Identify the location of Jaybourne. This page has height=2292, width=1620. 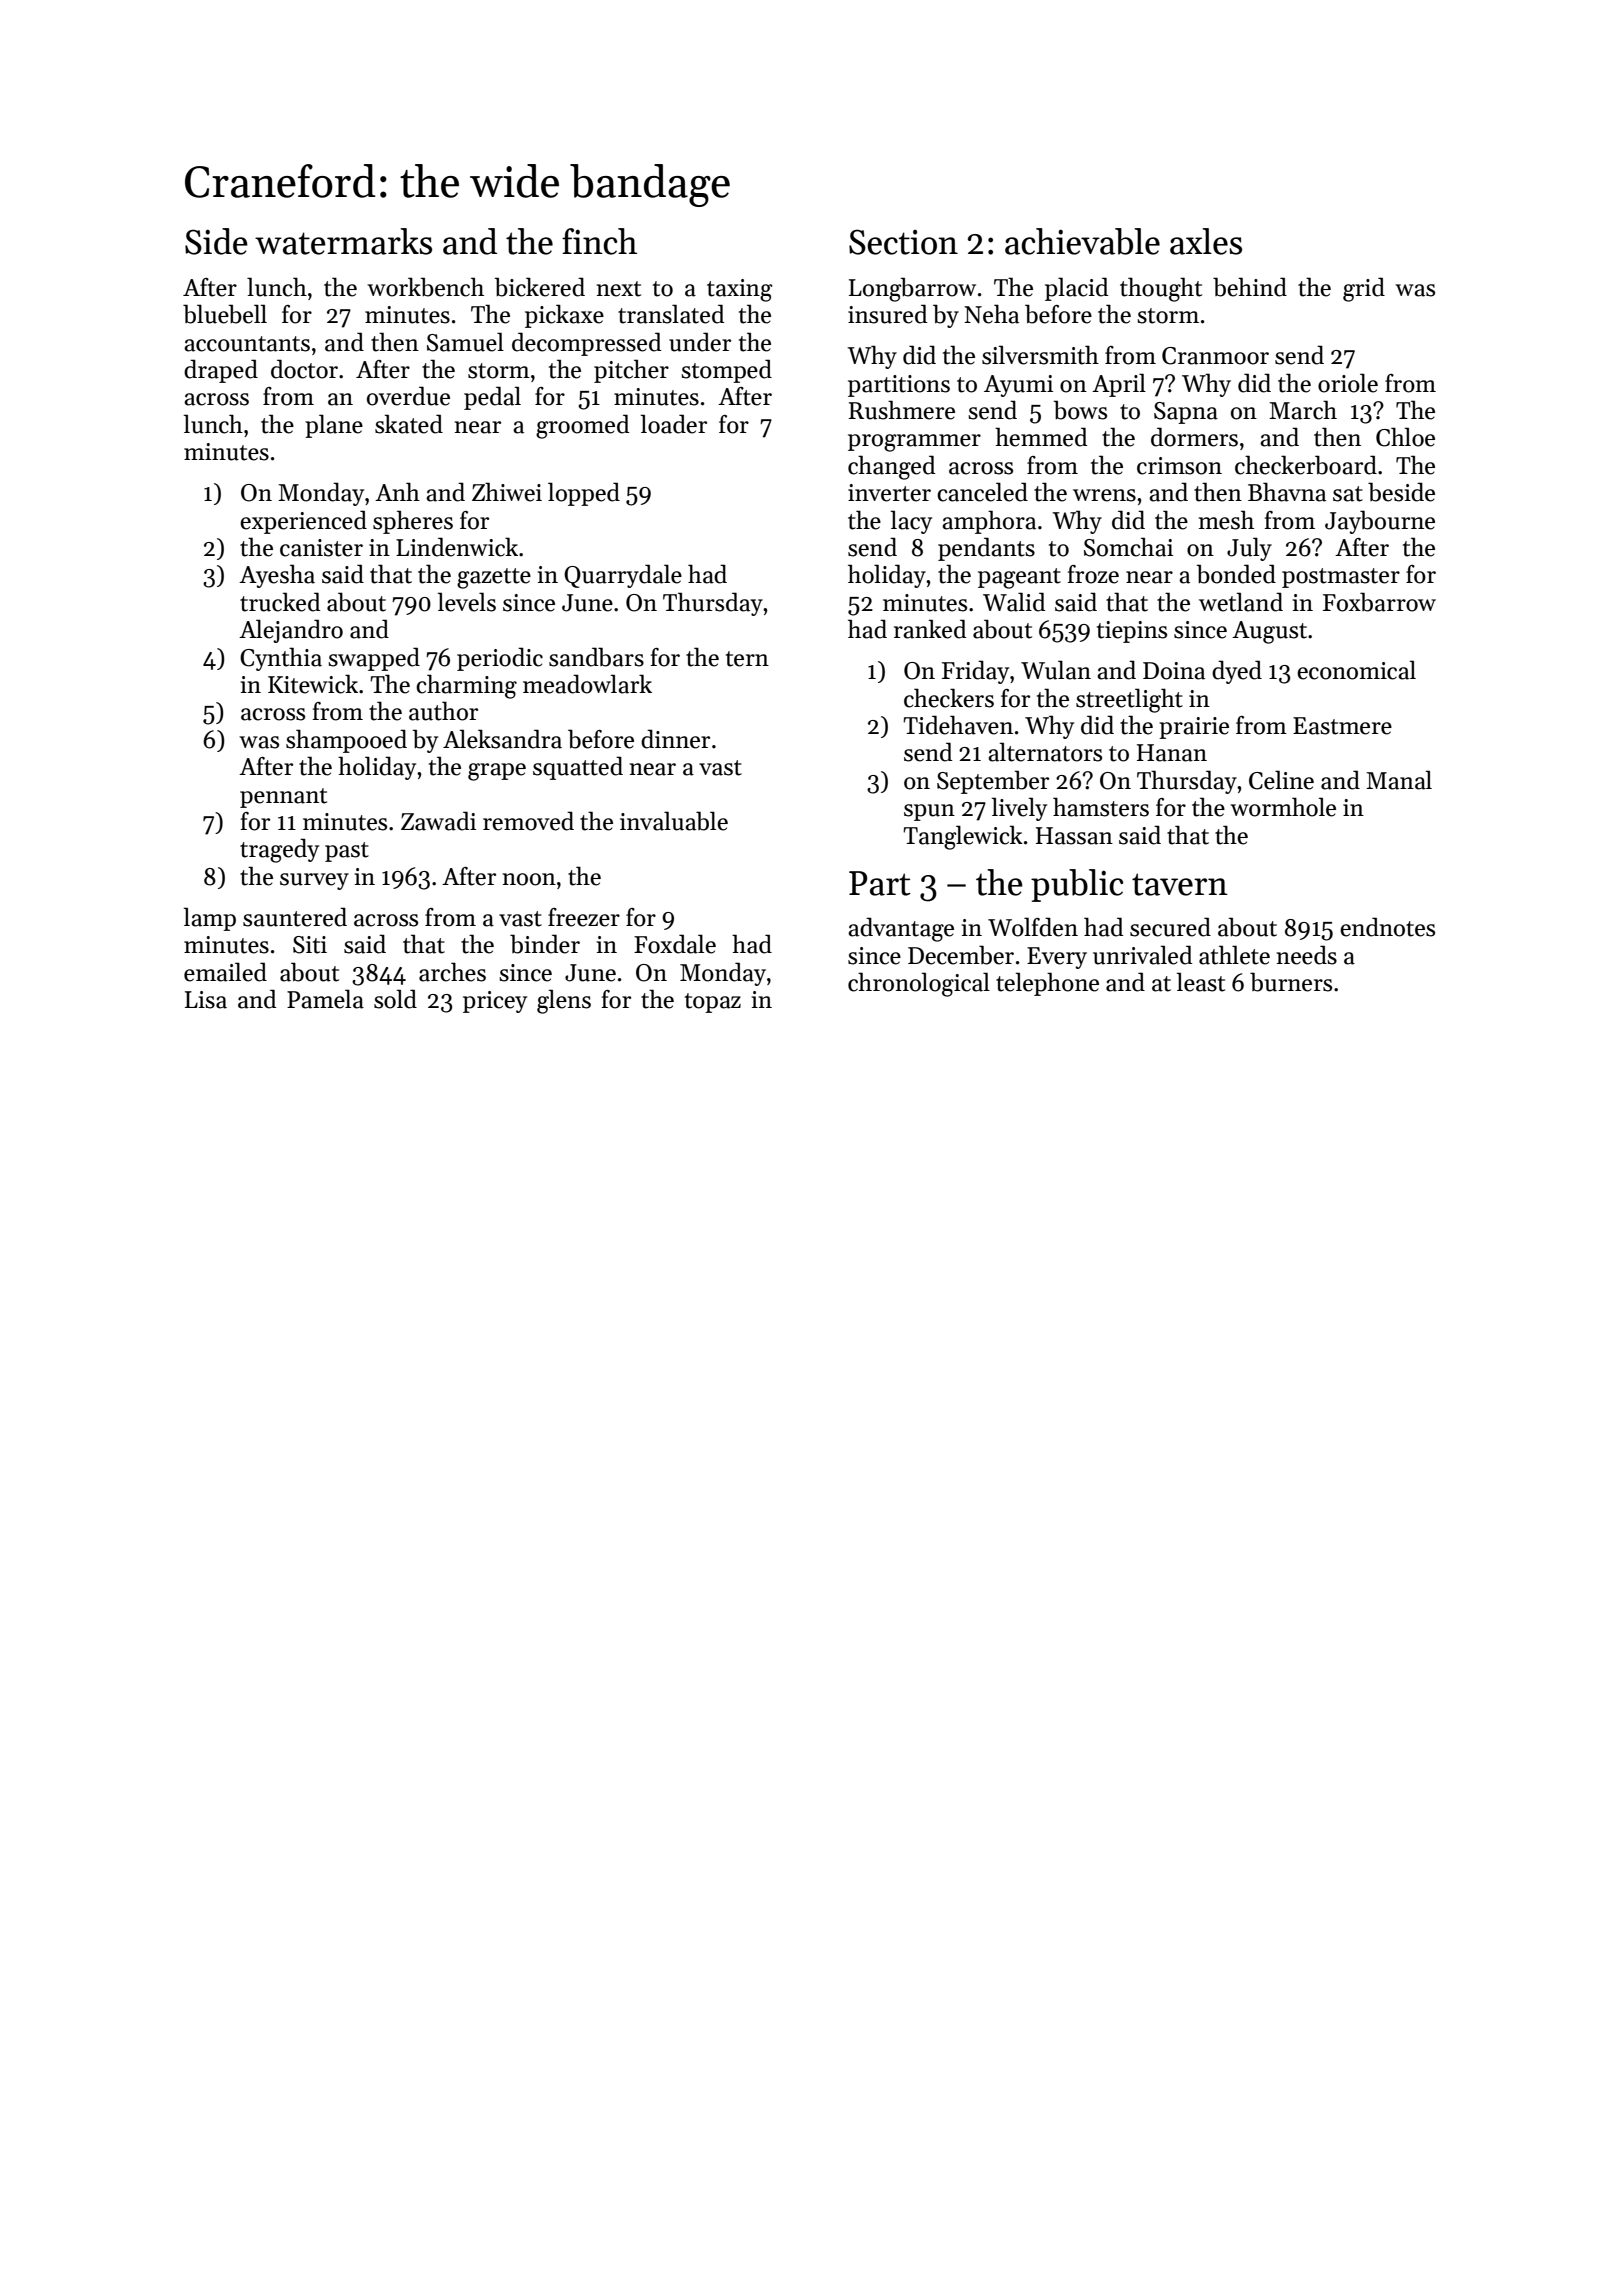
(1380, 522).
